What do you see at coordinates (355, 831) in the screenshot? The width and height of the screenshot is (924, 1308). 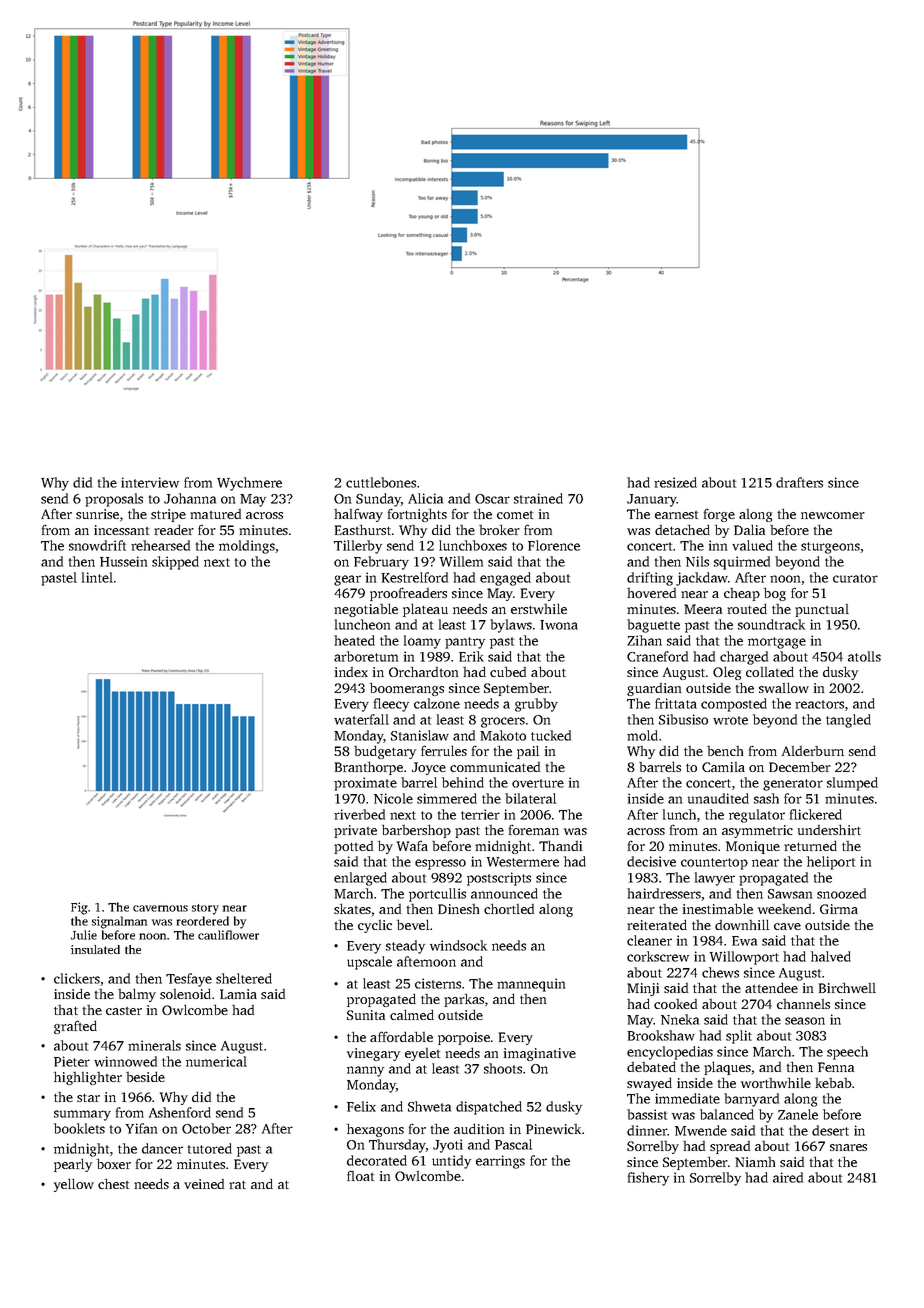 I see `private` at bounding box center [355, 831].
